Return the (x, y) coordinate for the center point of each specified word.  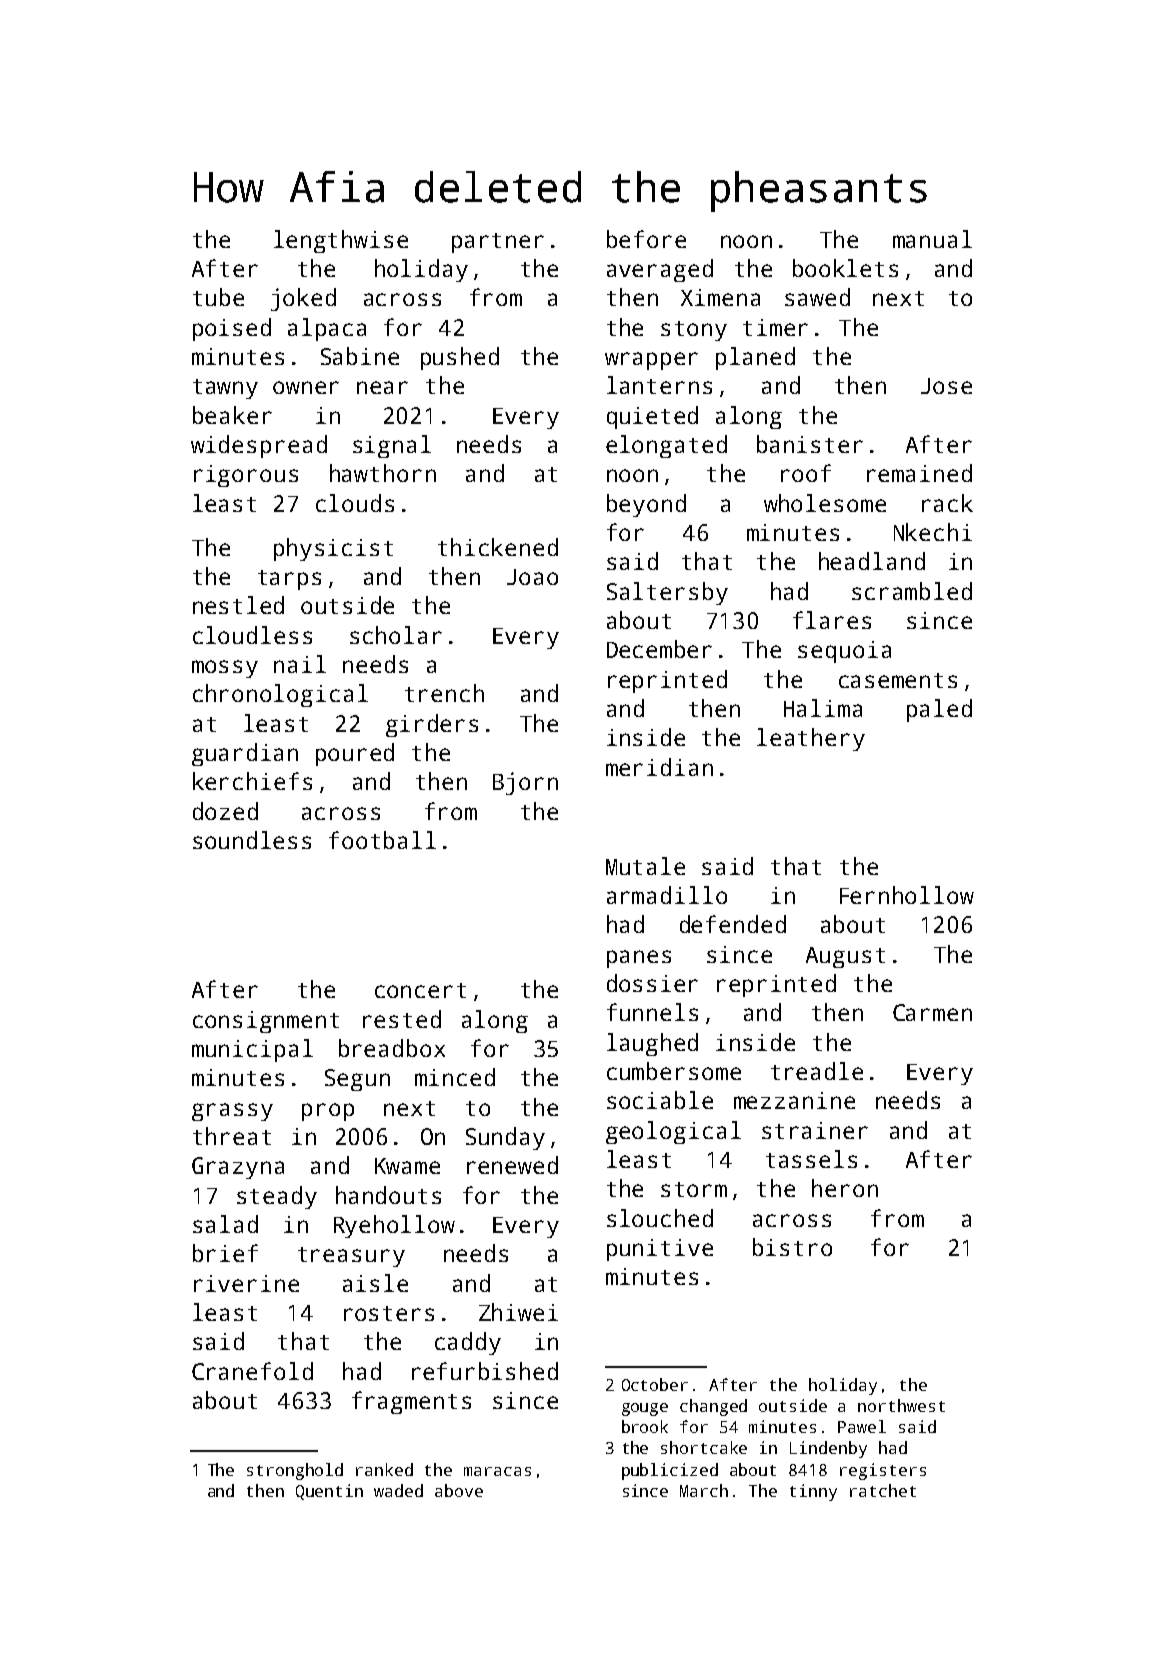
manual (932, 239)
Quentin (329, 1492)
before (646, 239)
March (704, 1490)
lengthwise (341, 241)
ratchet (883, 1490)
